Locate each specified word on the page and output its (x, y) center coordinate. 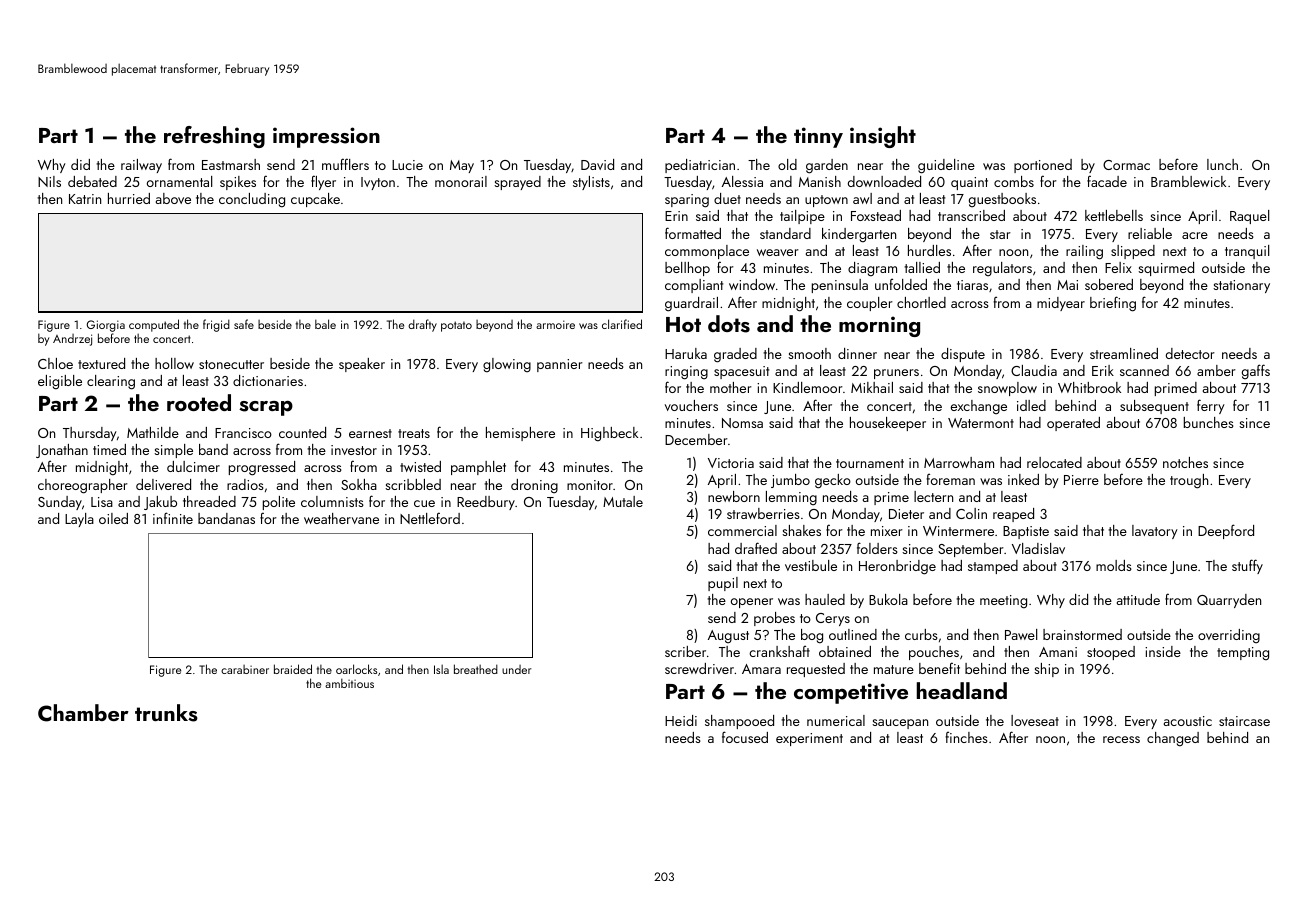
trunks (166, 713)
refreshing (214, 137)
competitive (851, 693)
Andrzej (72, 340)
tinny (818, 137)
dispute (963, 355)
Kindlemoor (808, 387)
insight (883, 137)
